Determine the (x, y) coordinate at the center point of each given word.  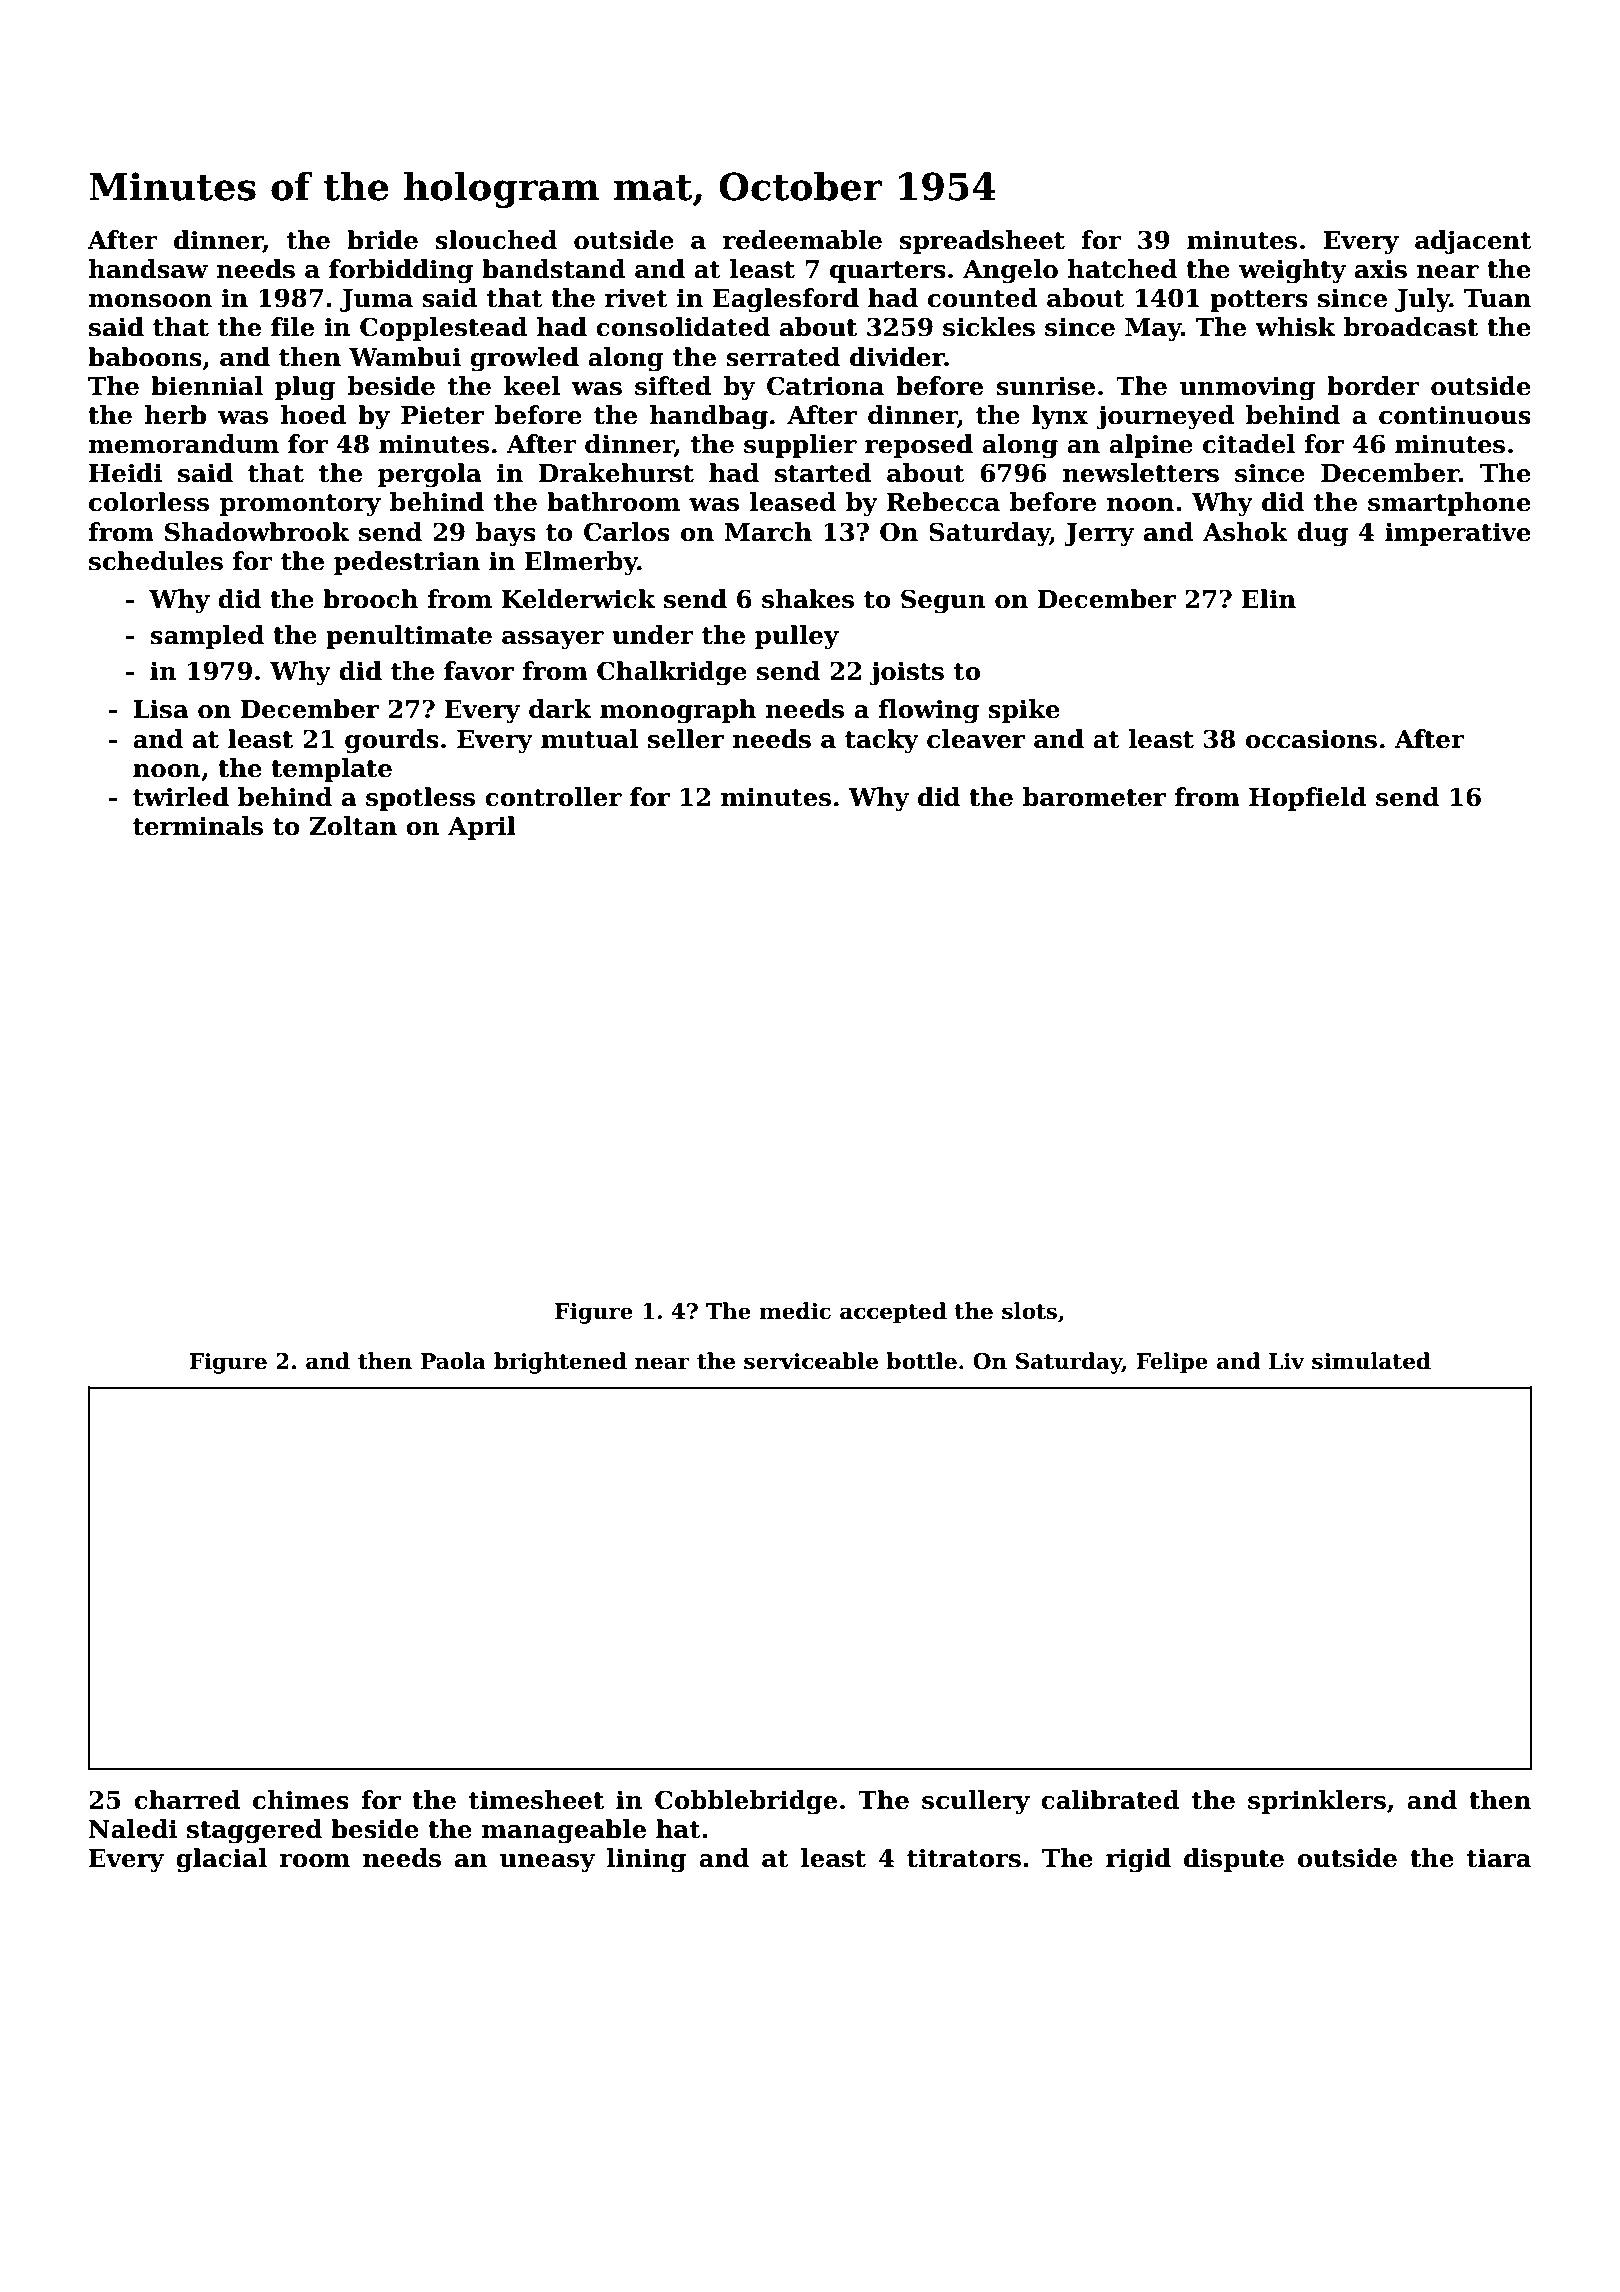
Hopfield (1308, 799)
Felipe (1172, 1363)
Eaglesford (786, 300)
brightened (560, 1363)
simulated (1371, 1361)
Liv (1287, 1361)
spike (1024, 711)
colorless (149, 502)
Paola (453, 1361)
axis (1381, 269)
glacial (221, 1860)
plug (305, 388)
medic (795, 1311)
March (768, 532)
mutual (589, 739)
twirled (181, 797)
